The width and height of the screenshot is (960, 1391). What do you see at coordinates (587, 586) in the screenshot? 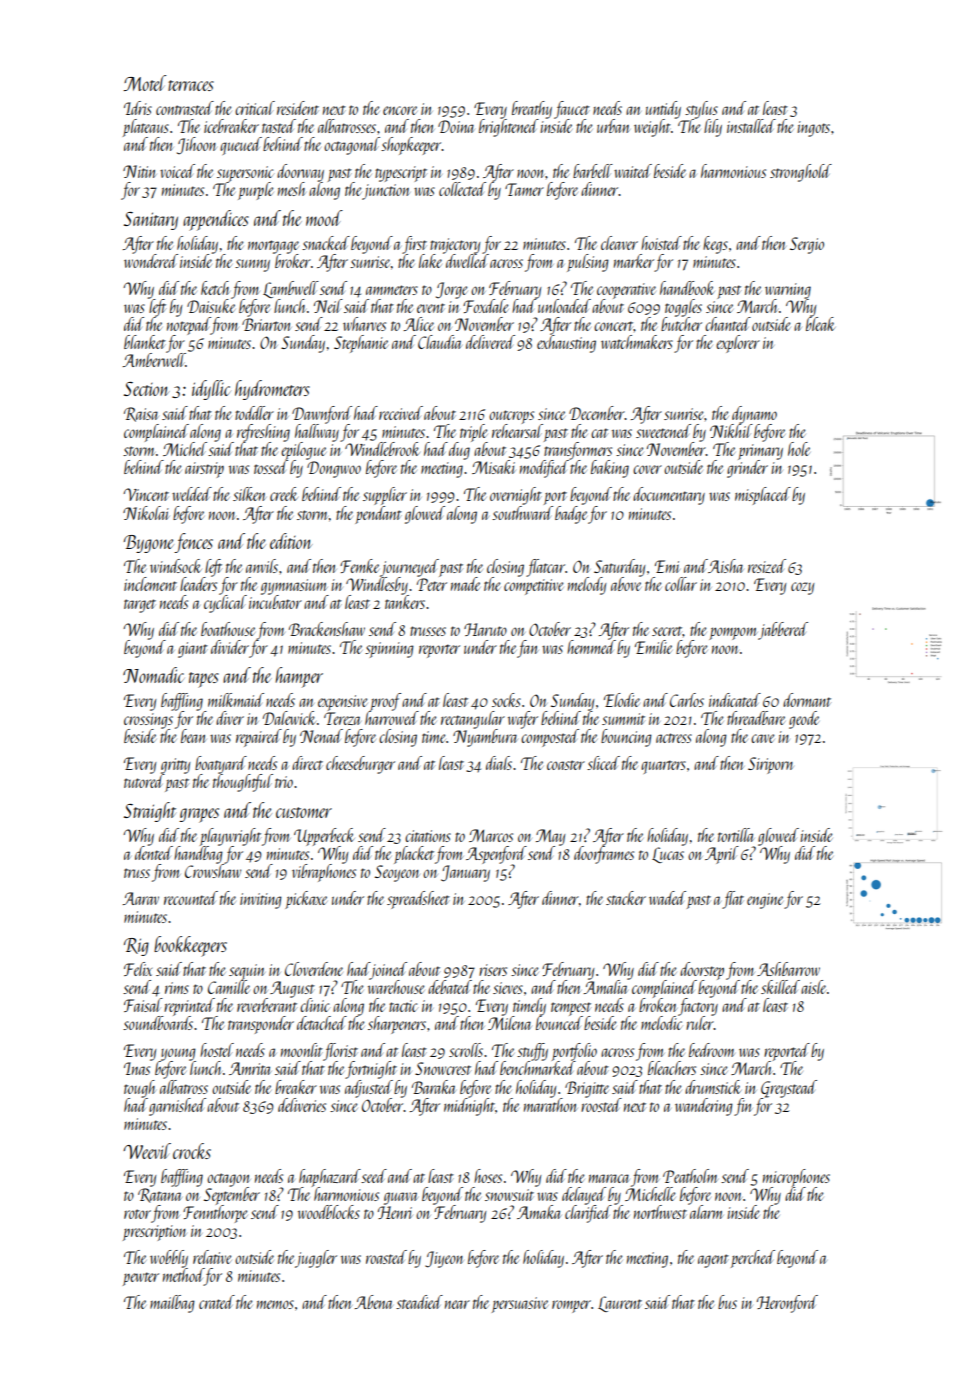
I see `melody` at bounding box center [587, 586].
